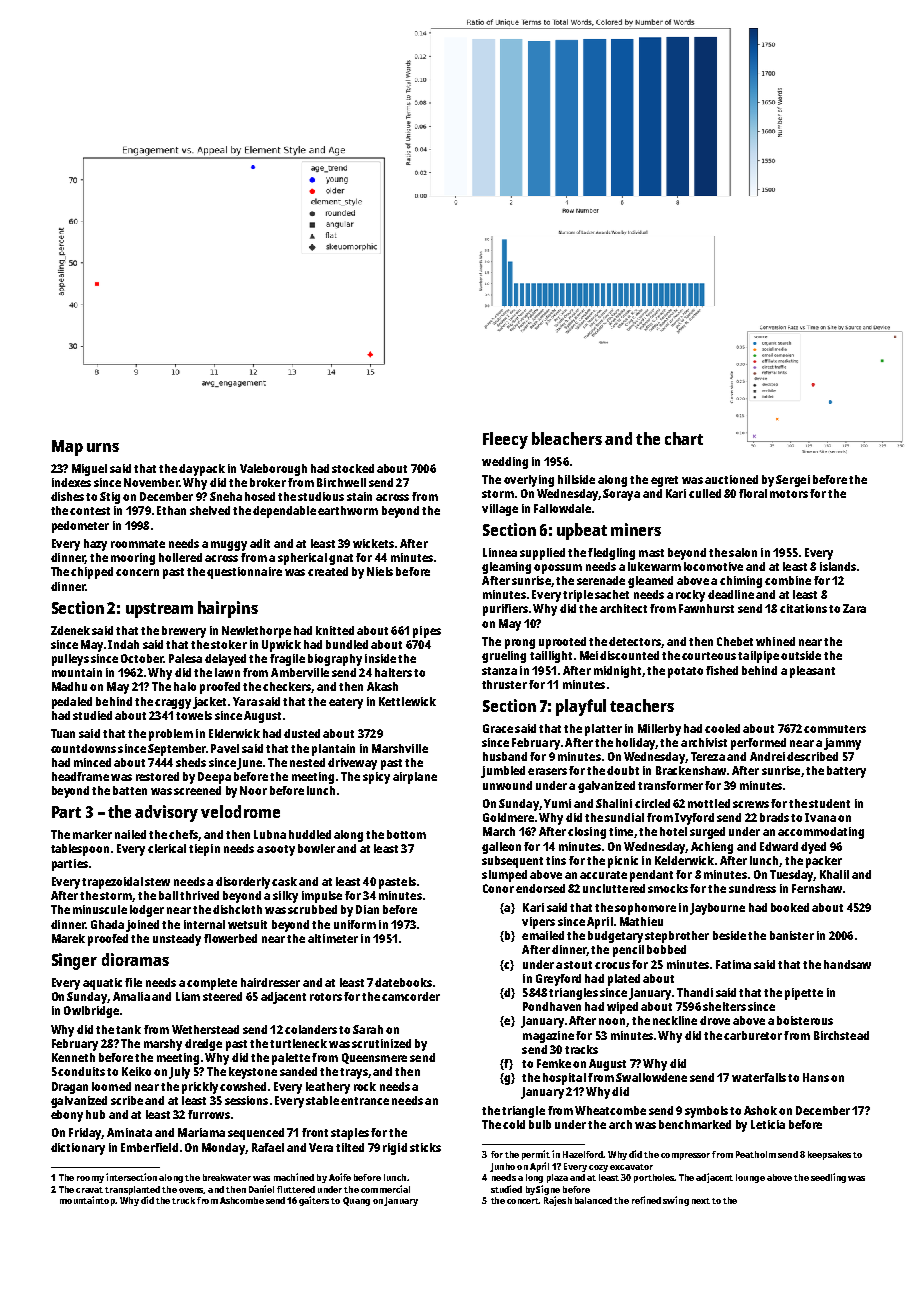 This screenshot has height=1308, width=924. I want to click on Niels, so click(380, 571).
